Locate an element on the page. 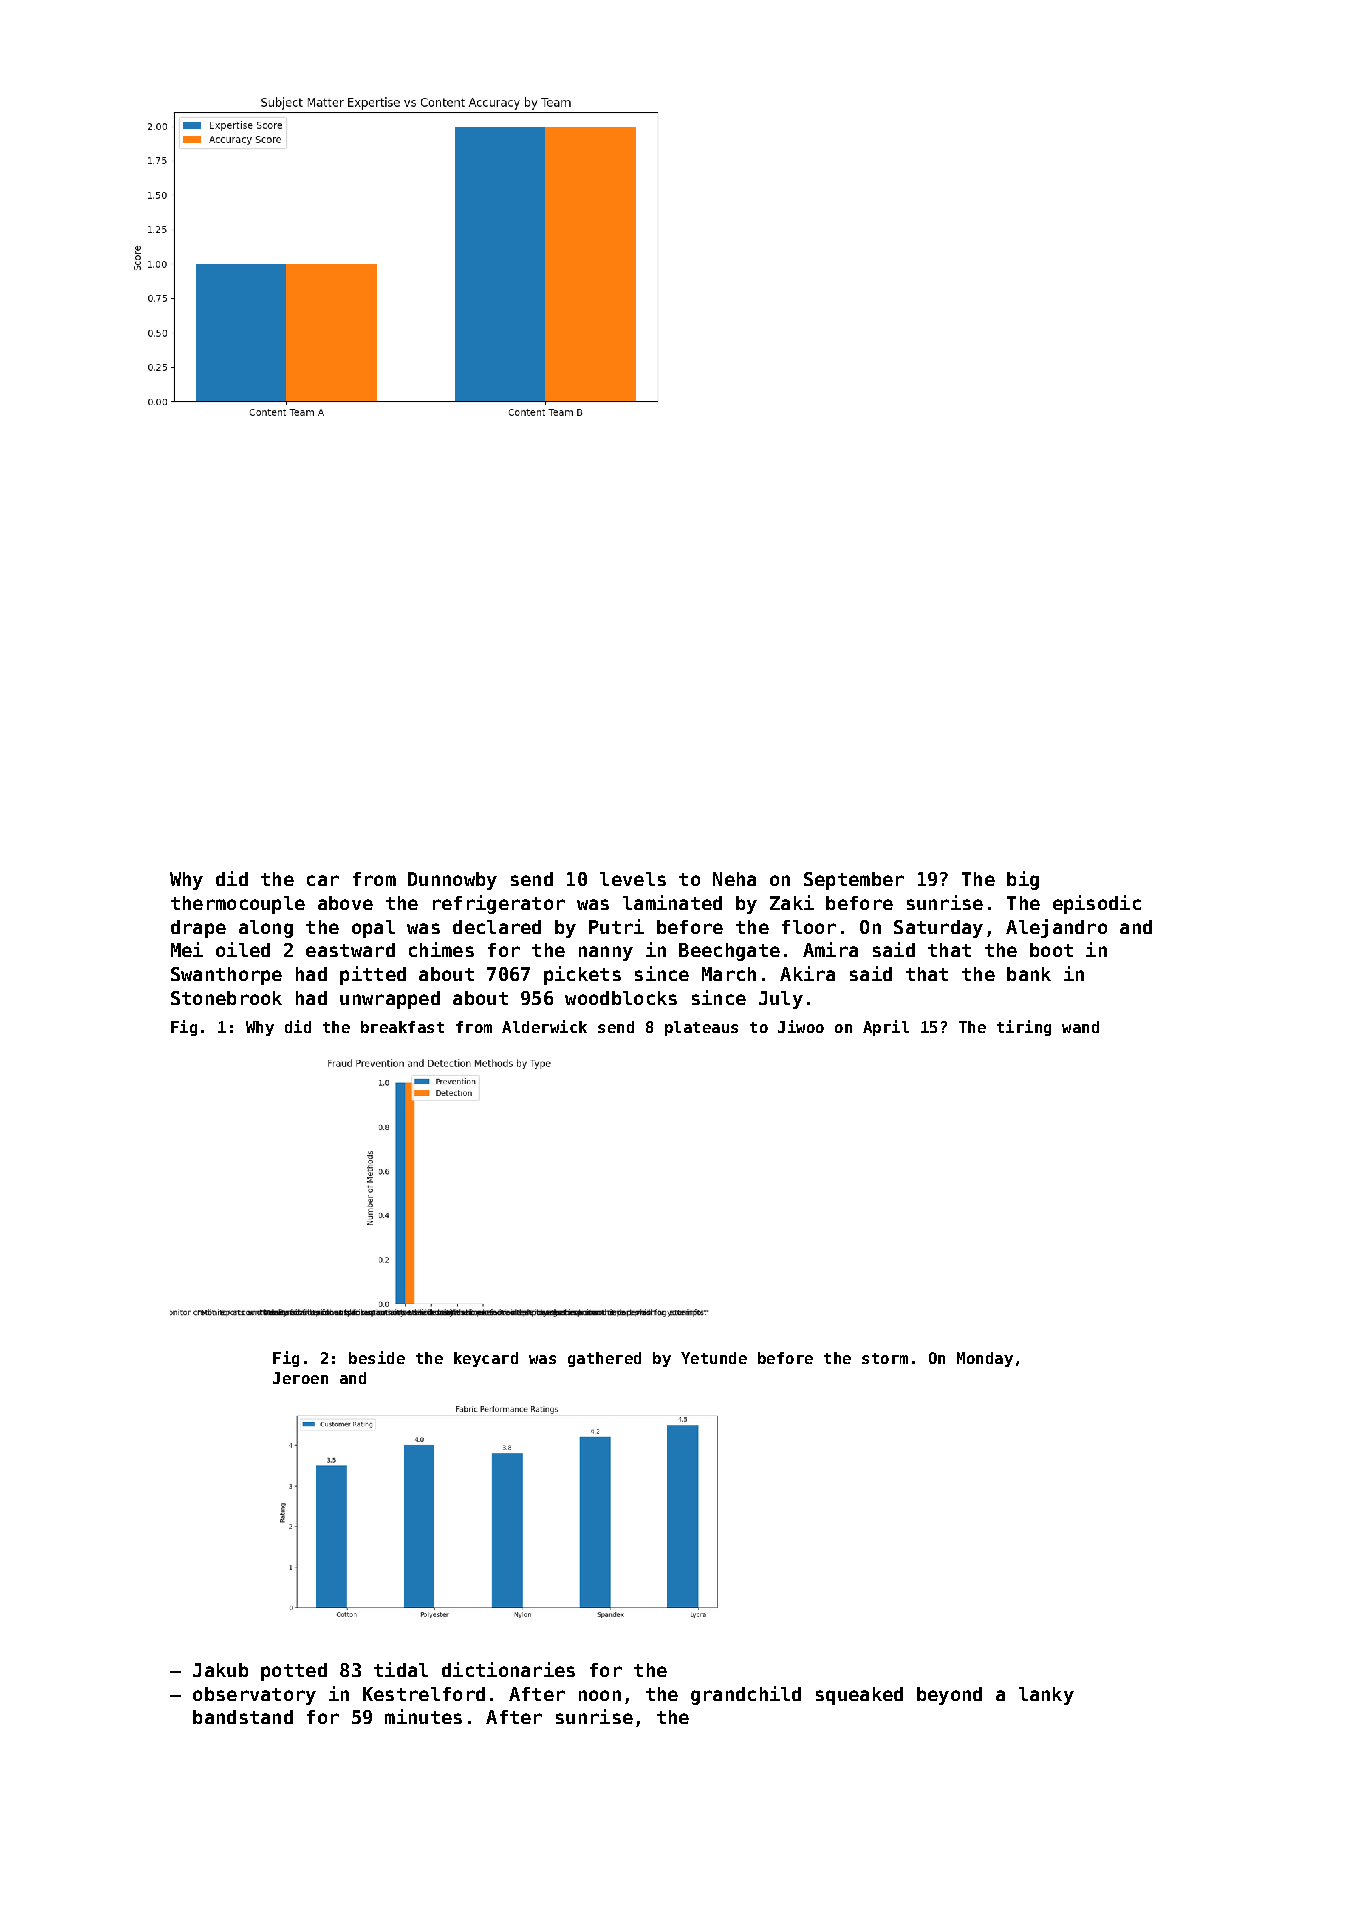  Neha is located at coordinates (734, 879).
